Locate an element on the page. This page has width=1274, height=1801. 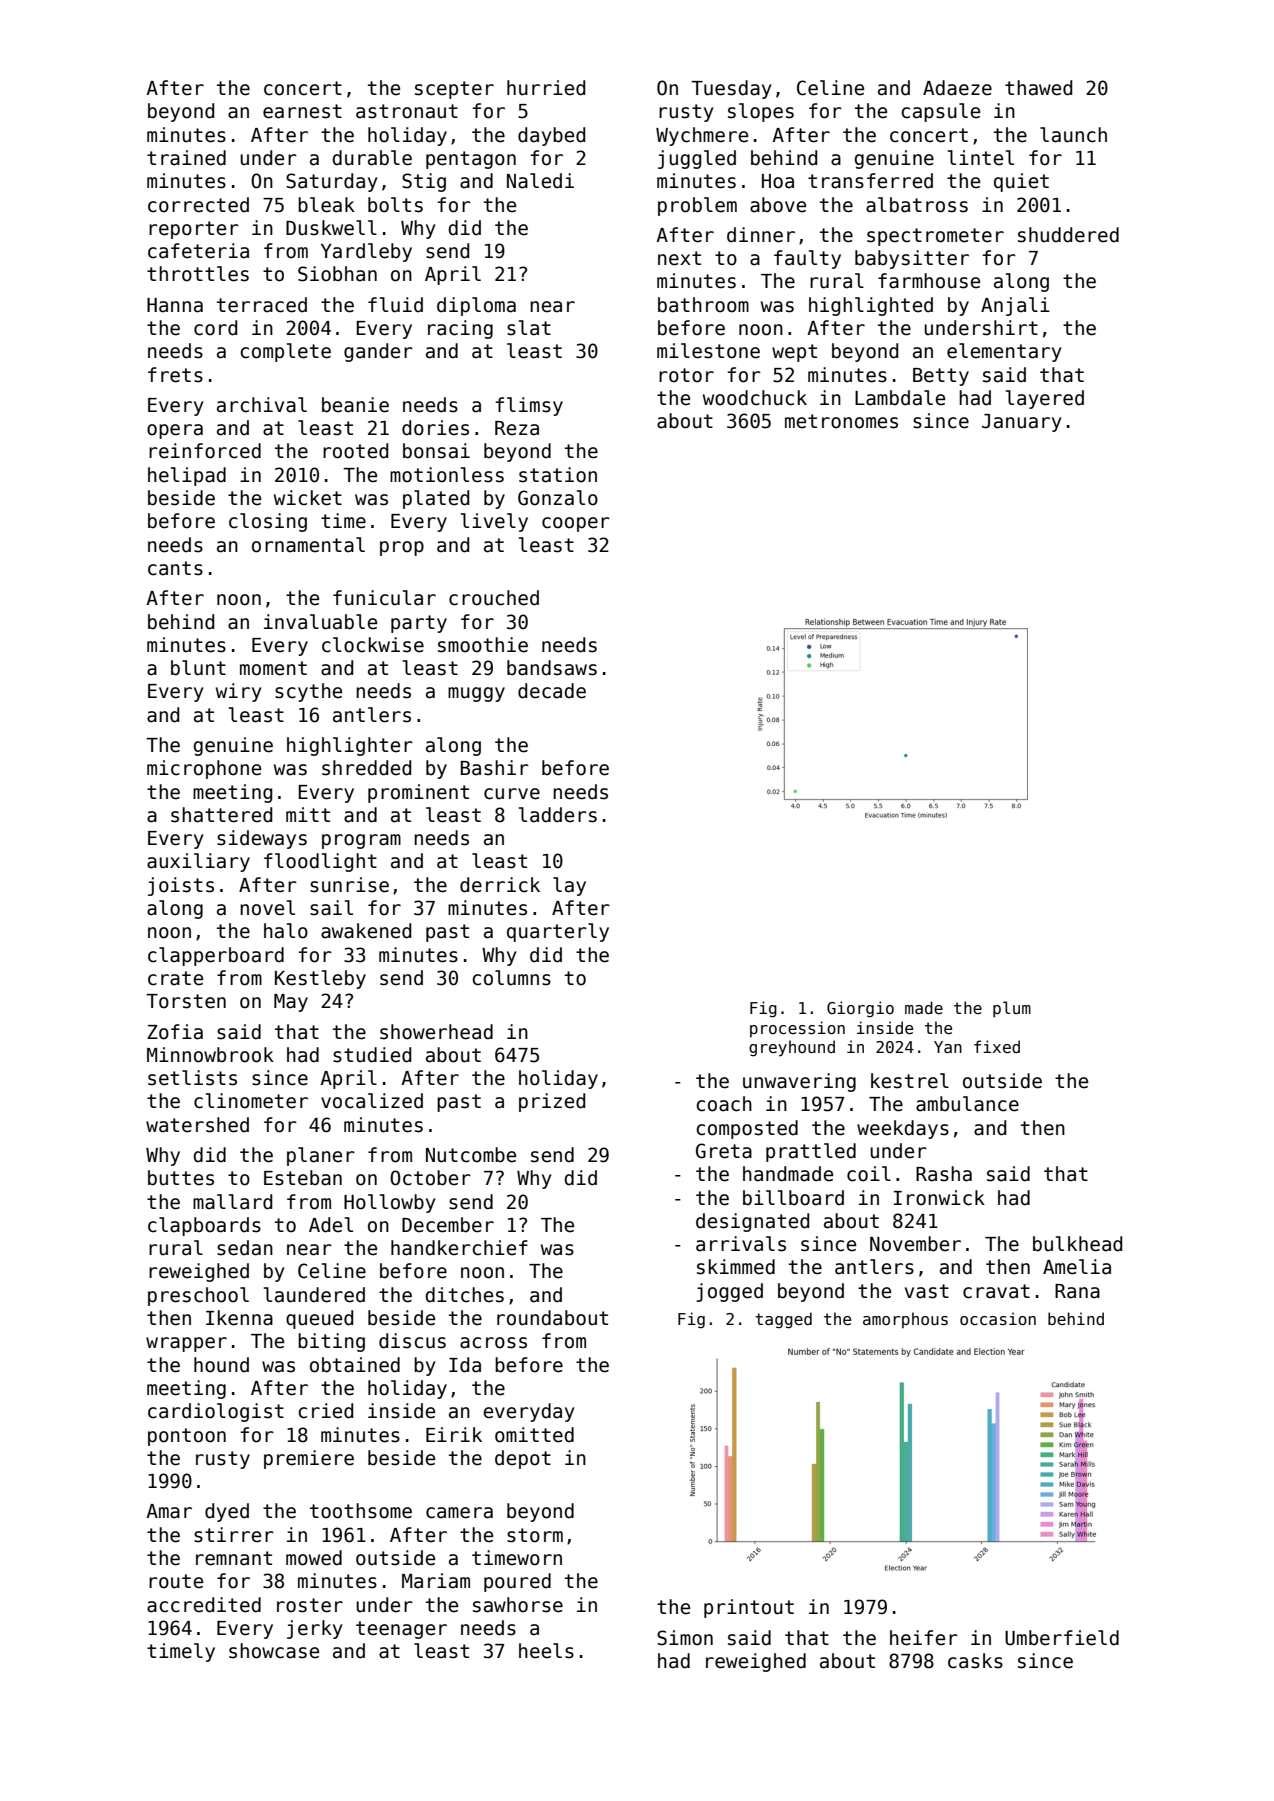
ornamental is located at coordinates (308, 545).
